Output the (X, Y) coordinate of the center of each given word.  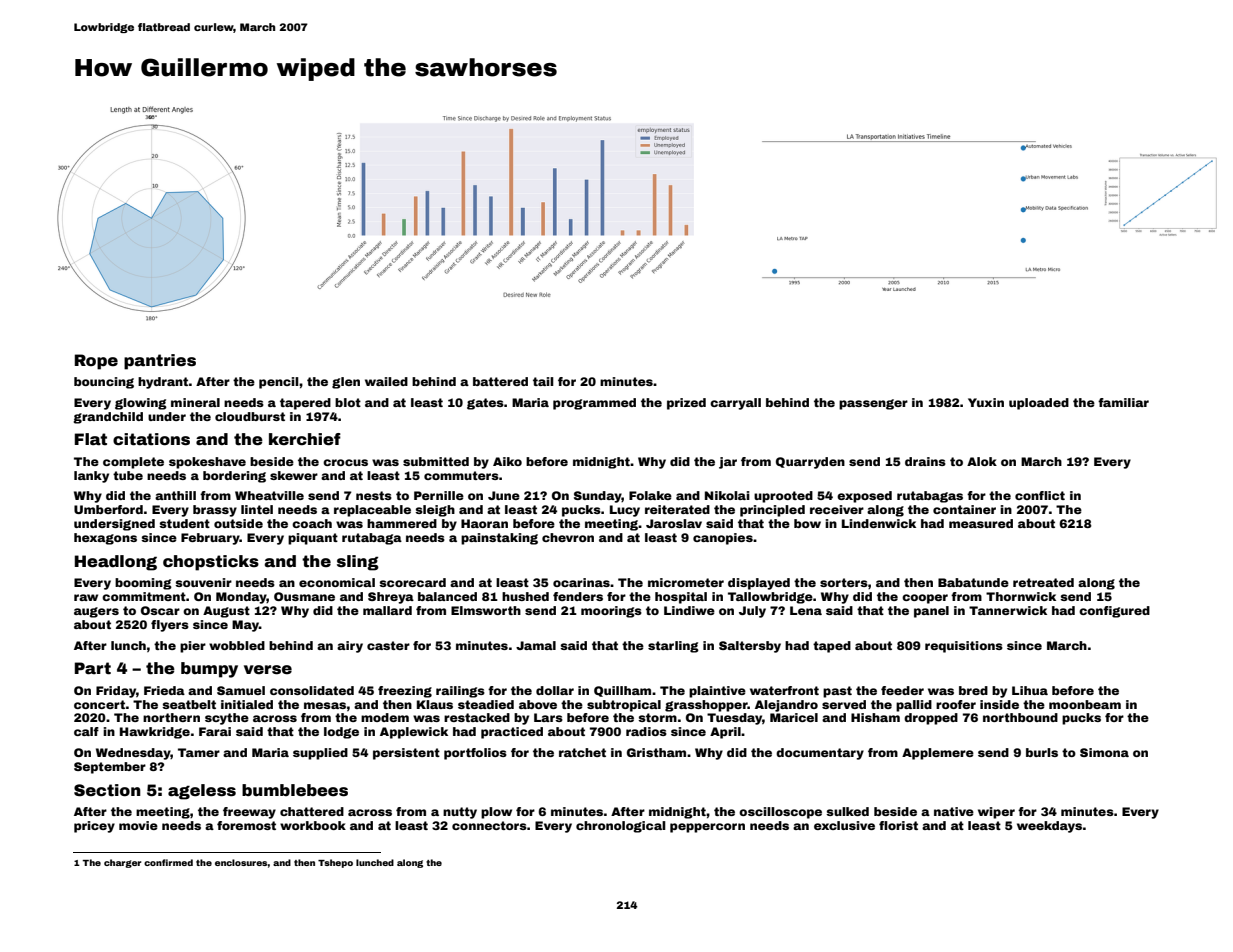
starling (673, 647)
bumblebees (295, 790)
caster (388, 645)
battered (500, 381)
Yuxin (986, 402)
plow (496, 813)
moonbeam (1085, 704)
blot (348, 402)
